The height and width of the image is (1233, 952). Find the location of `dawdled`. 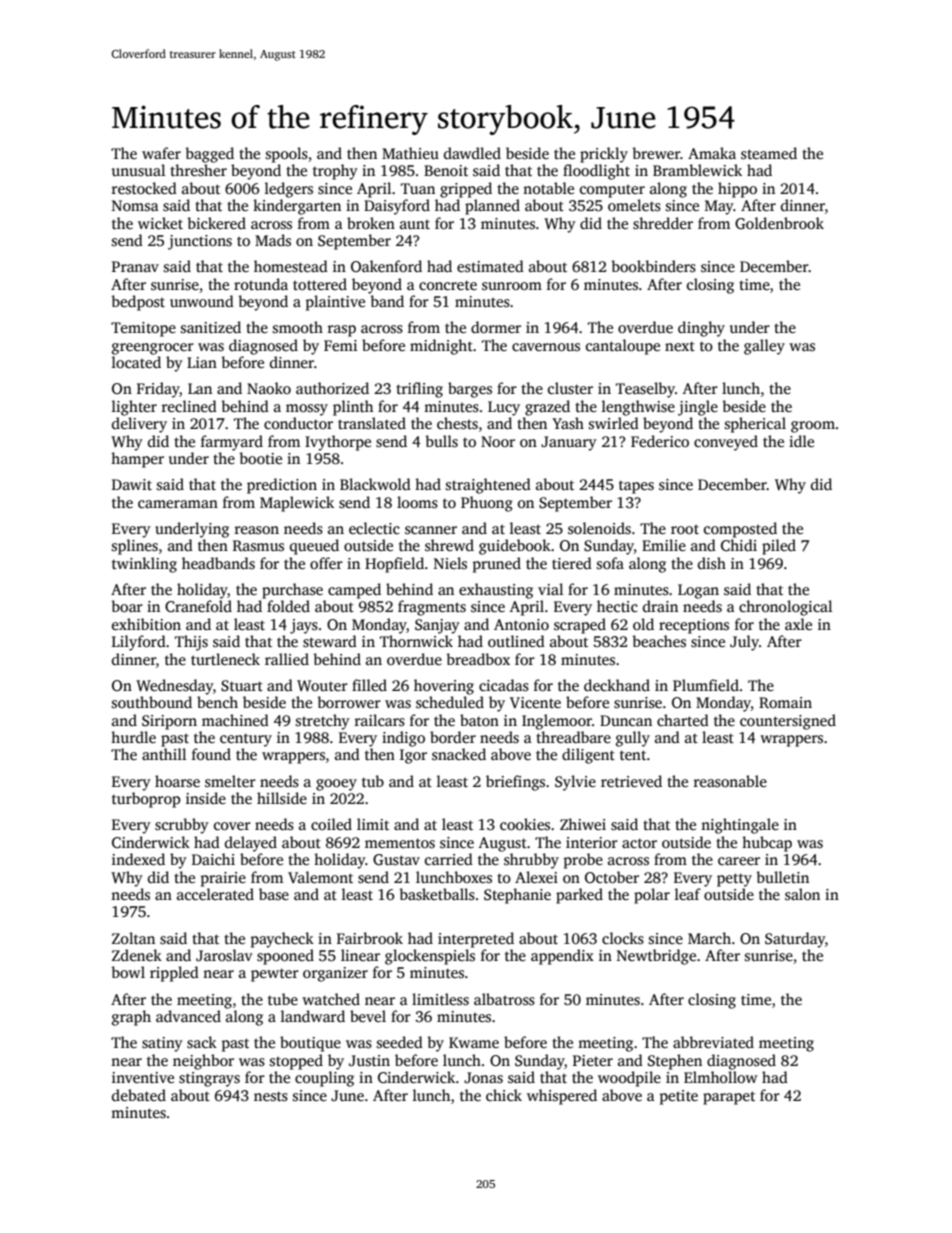

dawdled is located at coordinates (472, 153).
